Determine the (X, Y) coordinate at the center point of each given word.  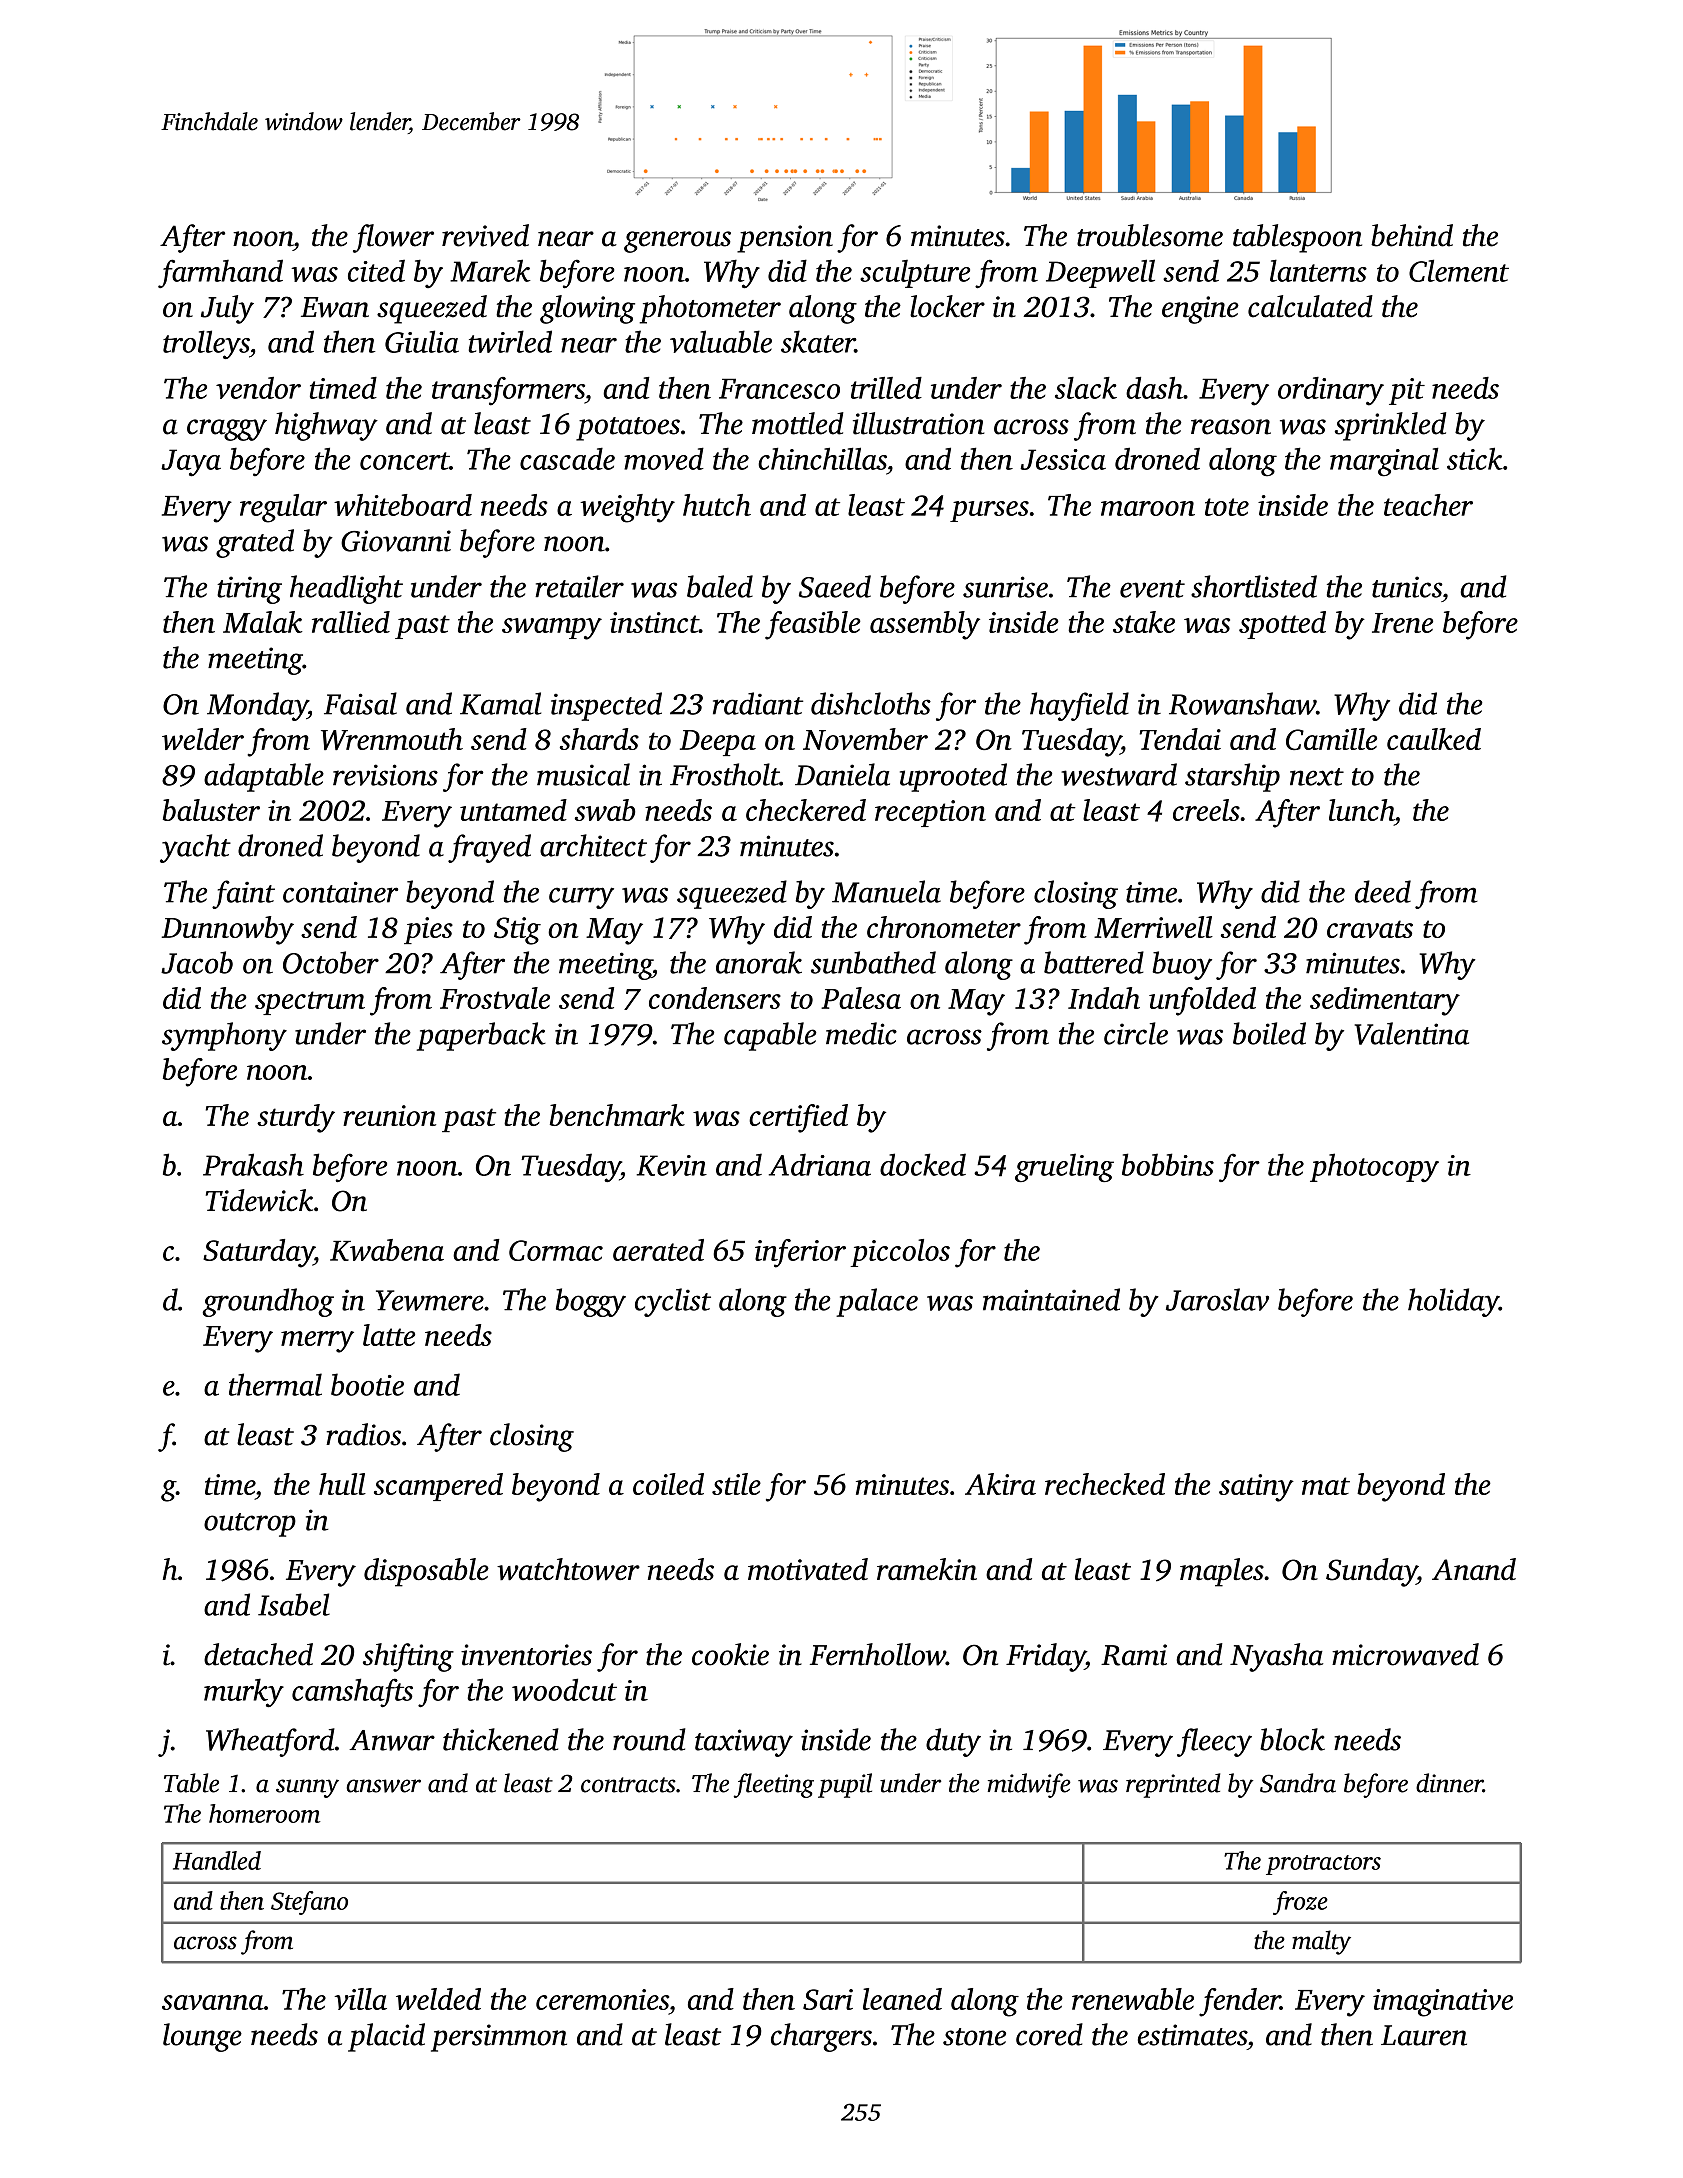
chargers (821, 2037)
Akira (1000, 1484)
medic (861, 1033)
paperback (481, 1036)
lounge (202, 2037)
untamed (513, 810)
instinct (654, 622)
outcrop (250, 1525)
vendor (258, 388)
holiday (1453, 1302)
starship (1232, 777)
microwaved (1405, 1654)
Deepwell (1100, 273)
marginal (1384, 462)
